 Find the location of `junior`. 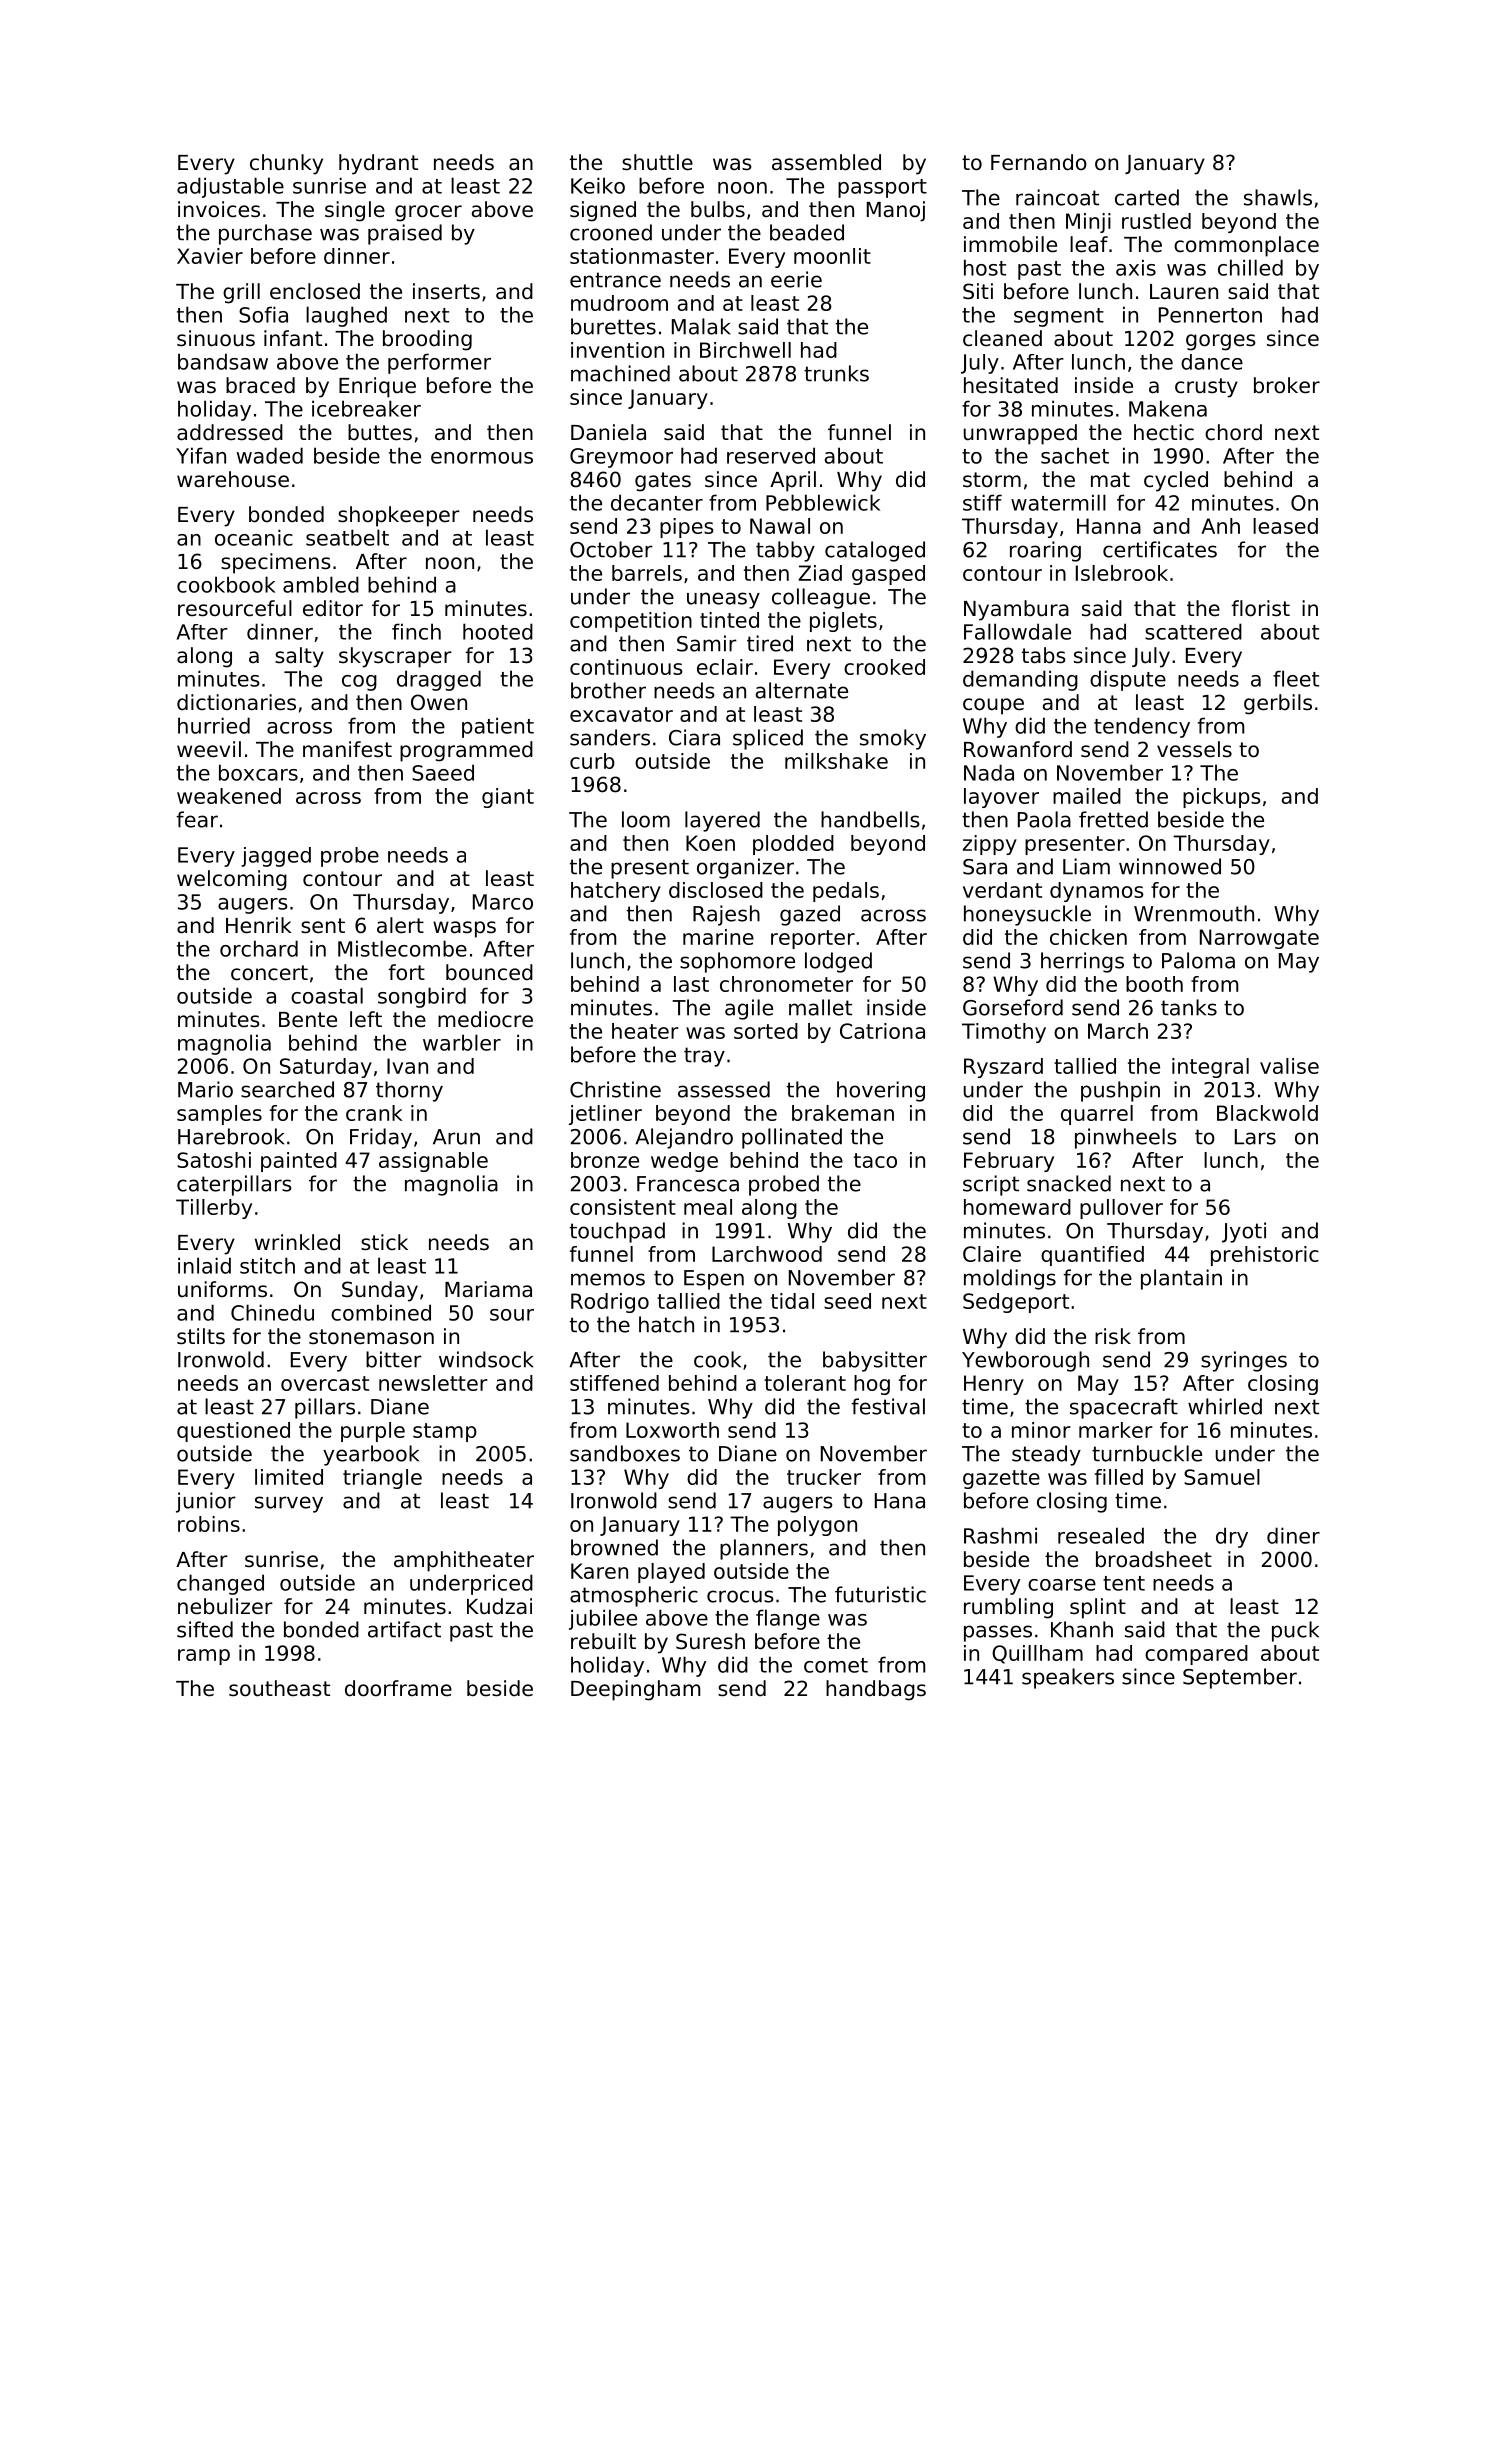

junior is located at coordinates (206, 1502).
